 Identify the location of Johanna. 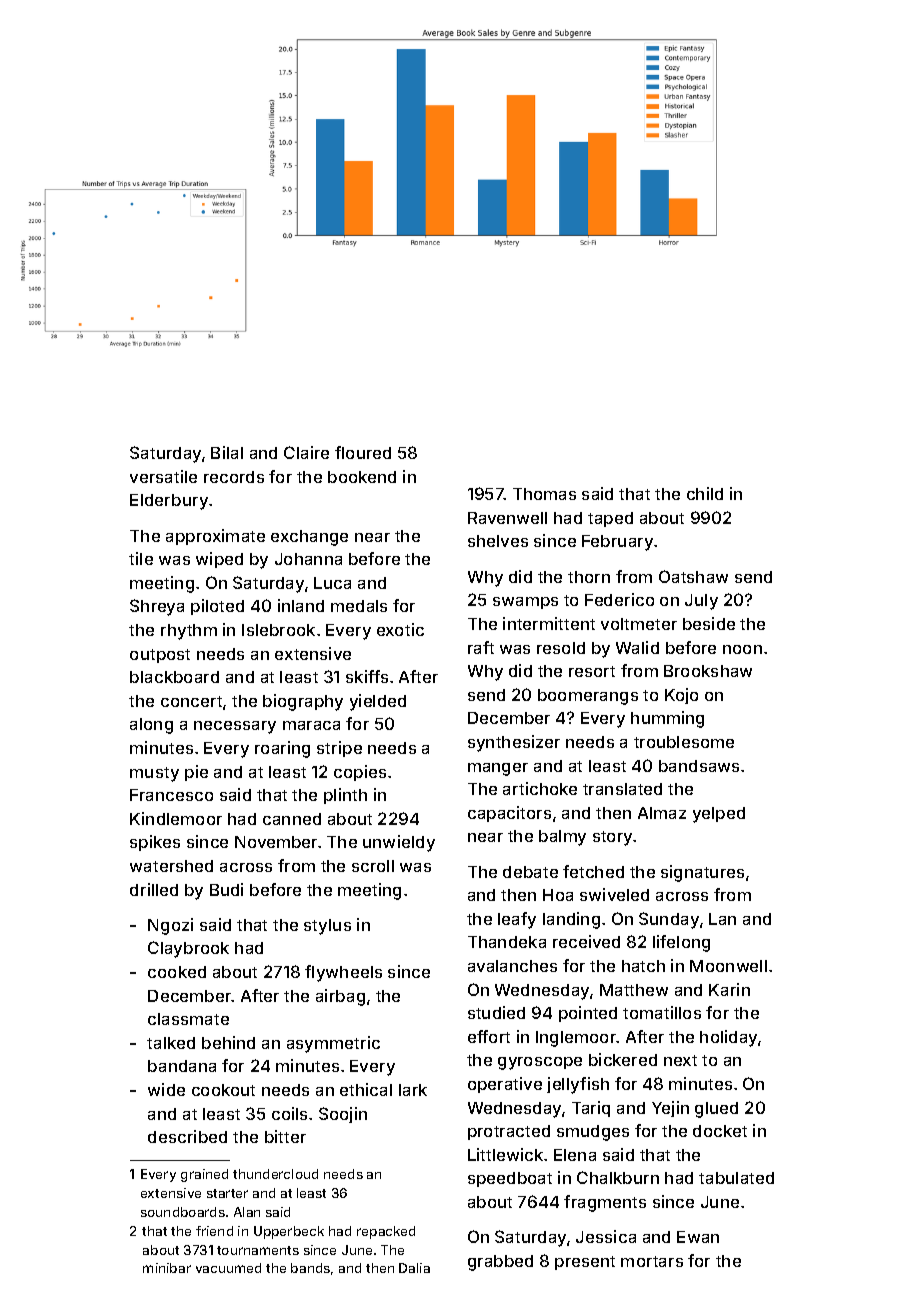
(308, 559).
